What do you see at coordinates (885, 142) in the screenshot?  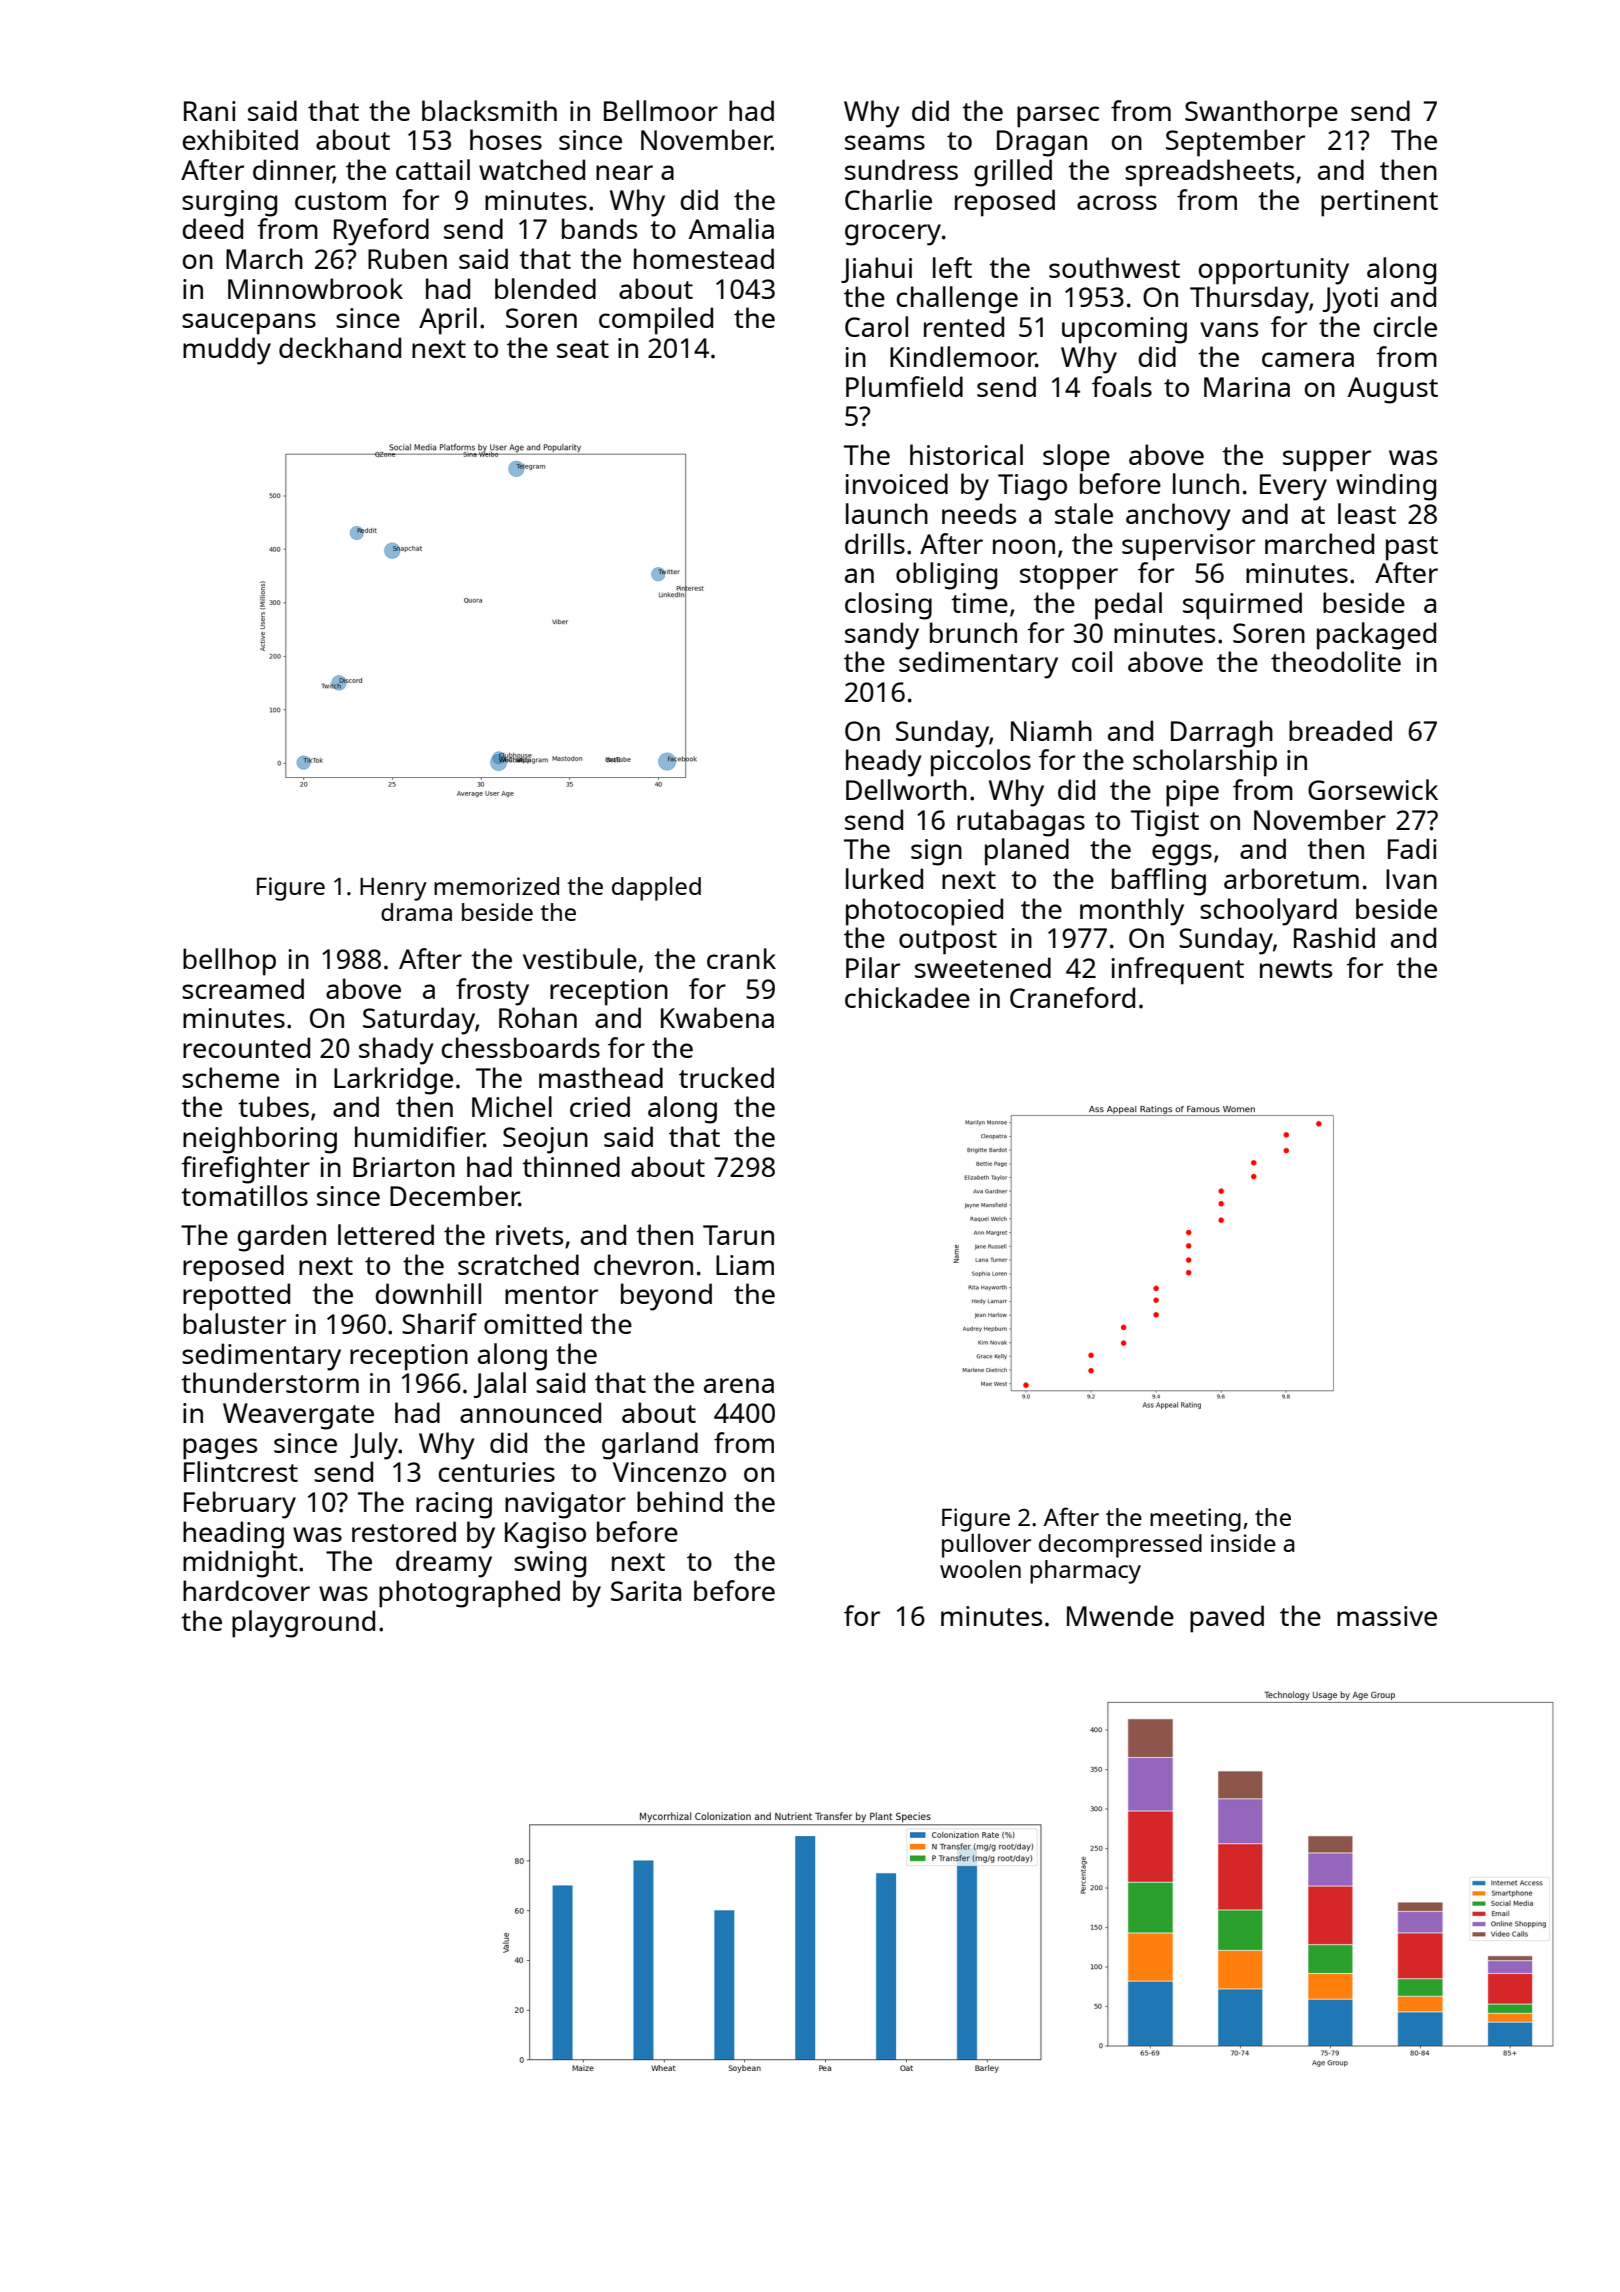 I see `seams` at bounding box center [885, 142].
